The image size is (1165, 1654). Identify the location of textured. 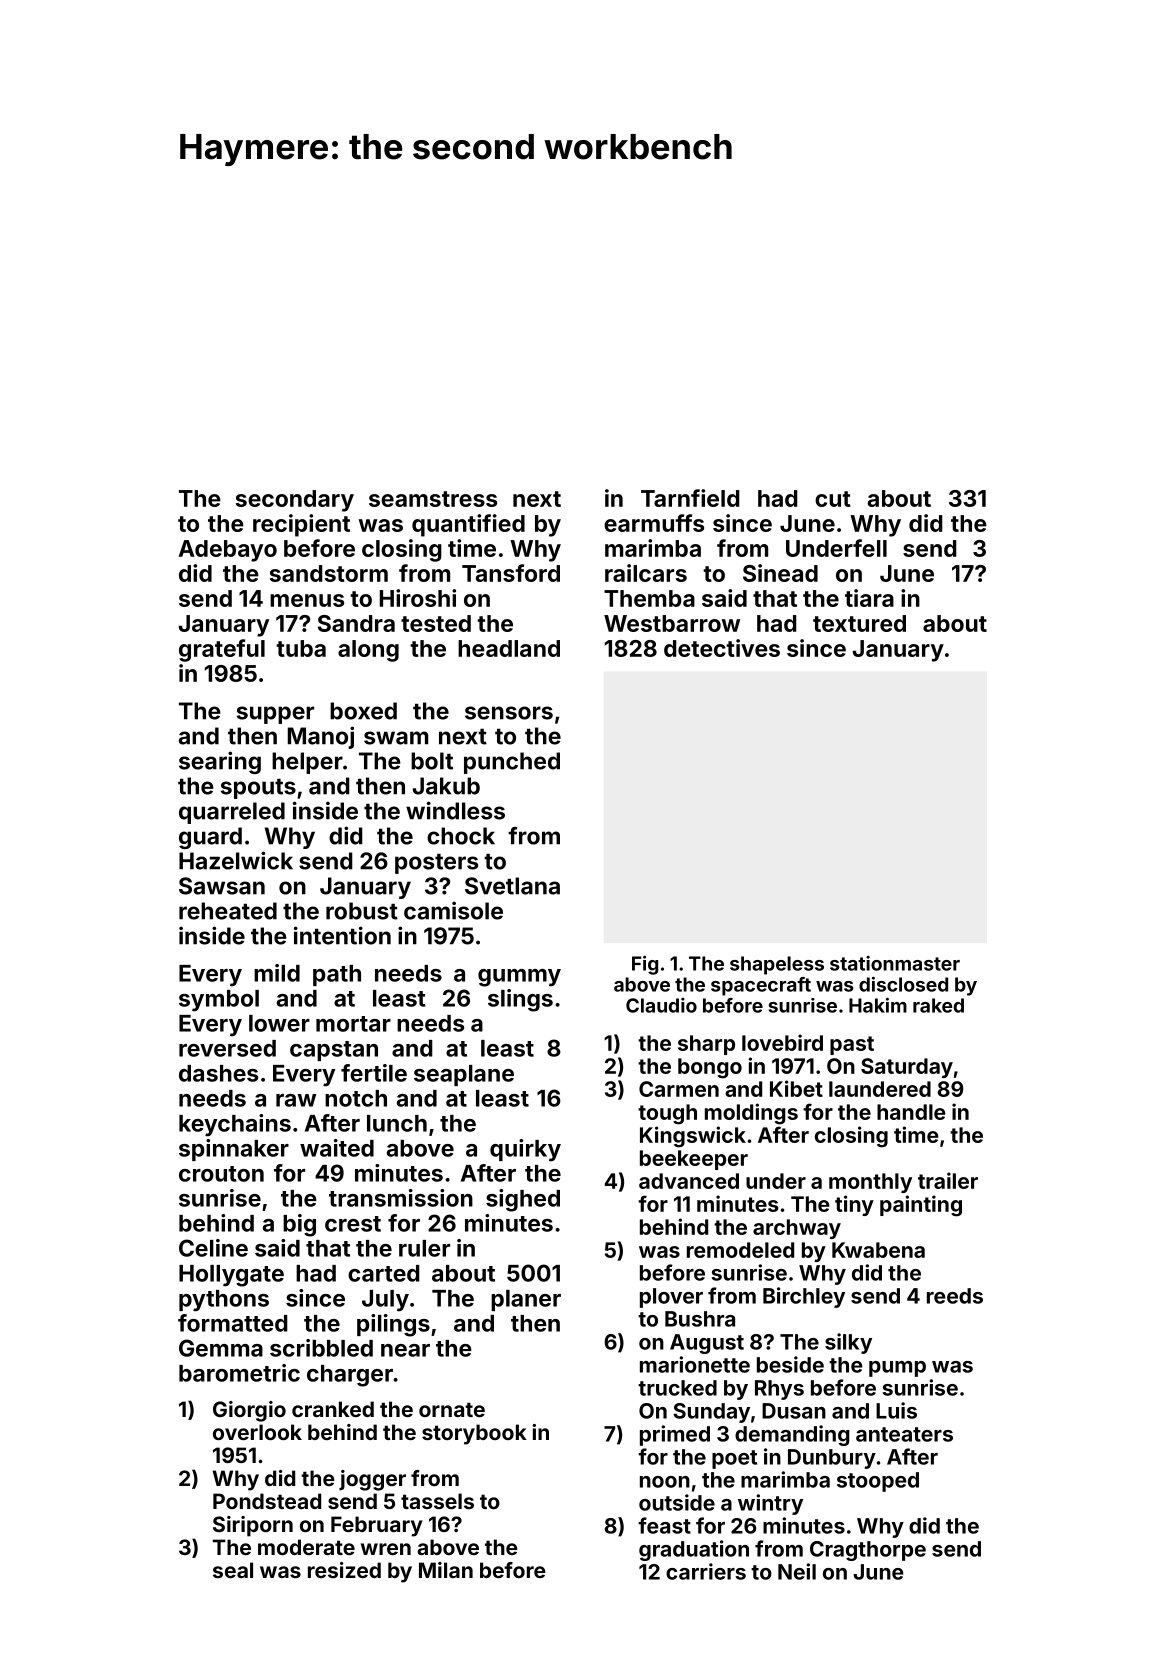
(859, 623).
